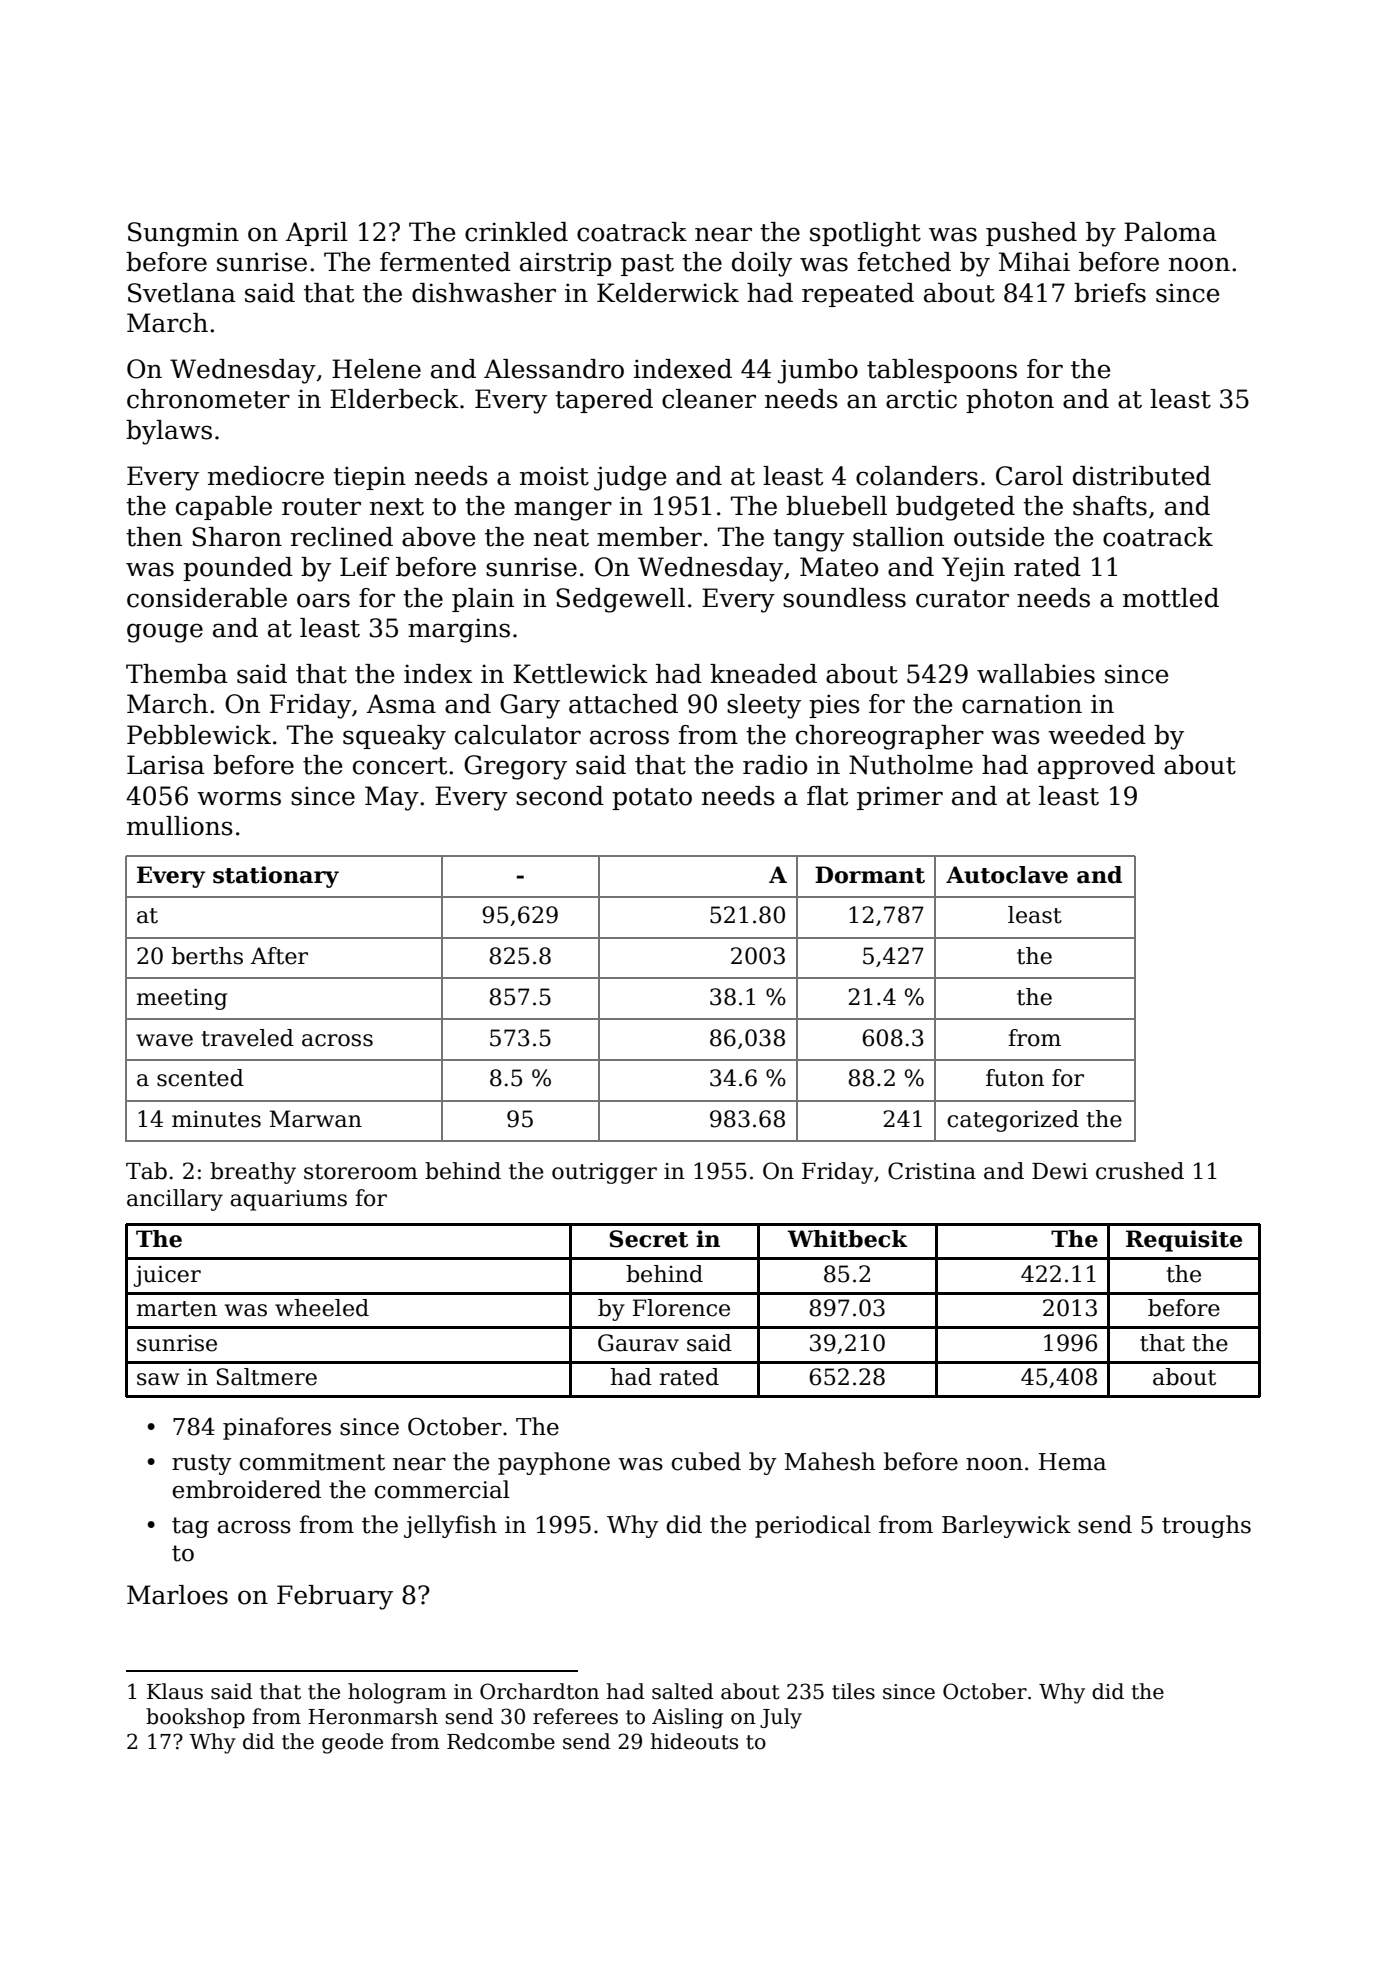 The height and width of the page is (1969, 1386). Describe the element at coordinates (483, 600) in the page. I see `plain` at that location.
